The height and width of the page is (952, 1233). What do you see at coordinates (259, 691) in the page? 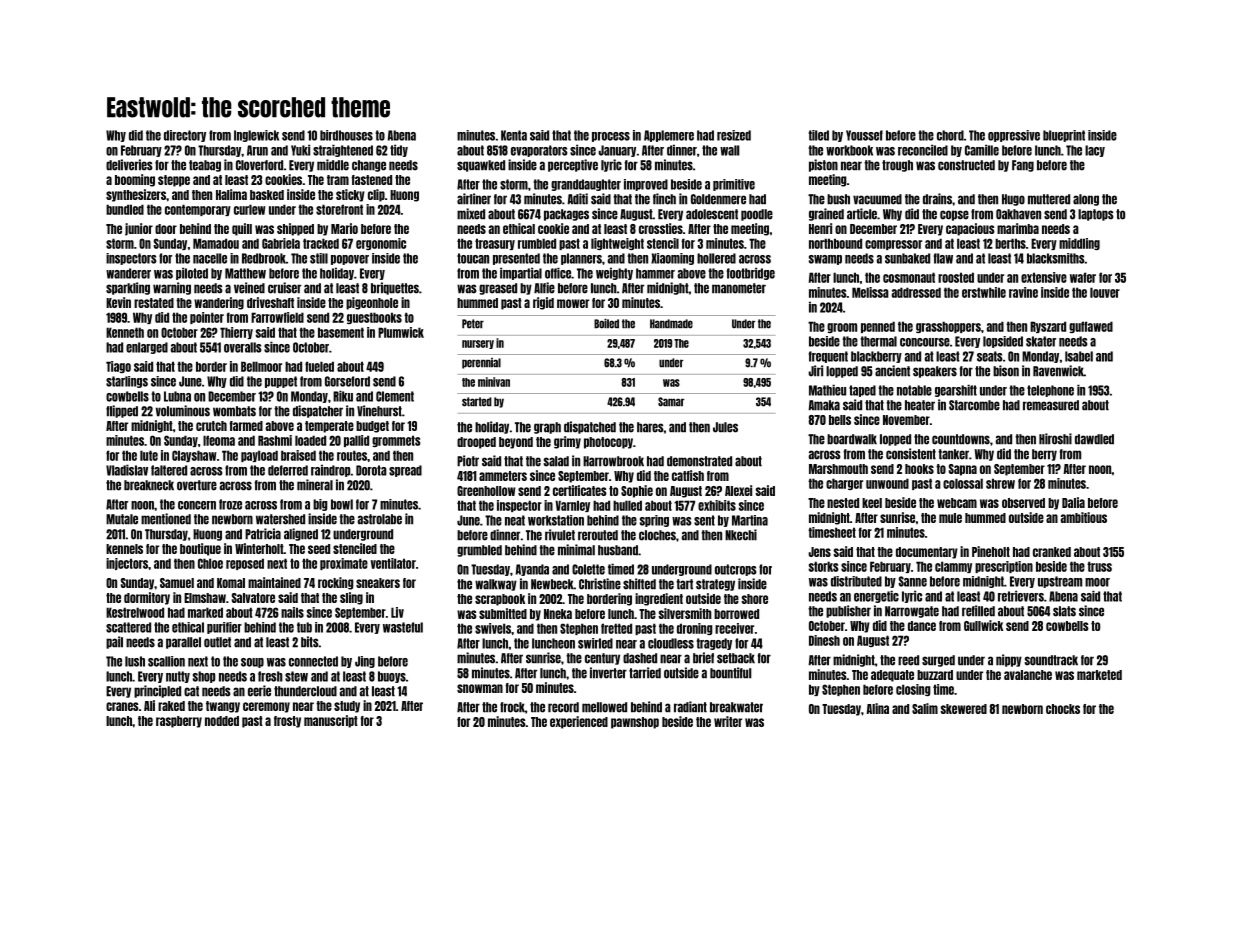
I see `eerie` at bounding box center [259, 691].
